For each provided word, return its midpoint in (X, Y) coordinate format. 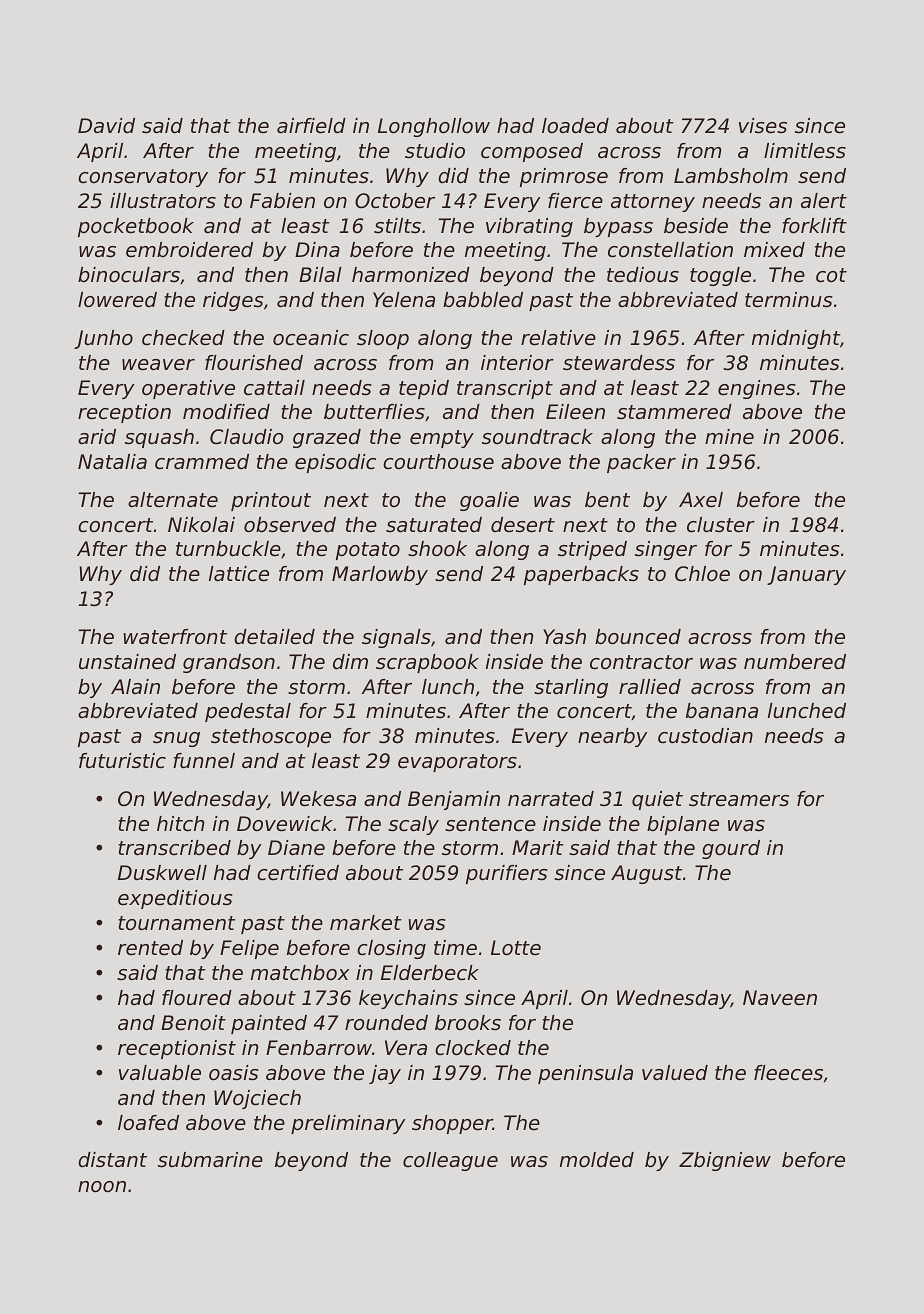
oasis (234, 1073)
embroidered (189, 250)
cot (831, 275)
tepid (424, 389)
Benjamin (454, 800)
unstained (127, 662)
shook (437, 549)
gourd (731, 849)
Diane (296, 848)
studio (435, 151)
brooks (468, 1023)
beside (696, 226)
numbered (795, 662)
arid (97, 436)
